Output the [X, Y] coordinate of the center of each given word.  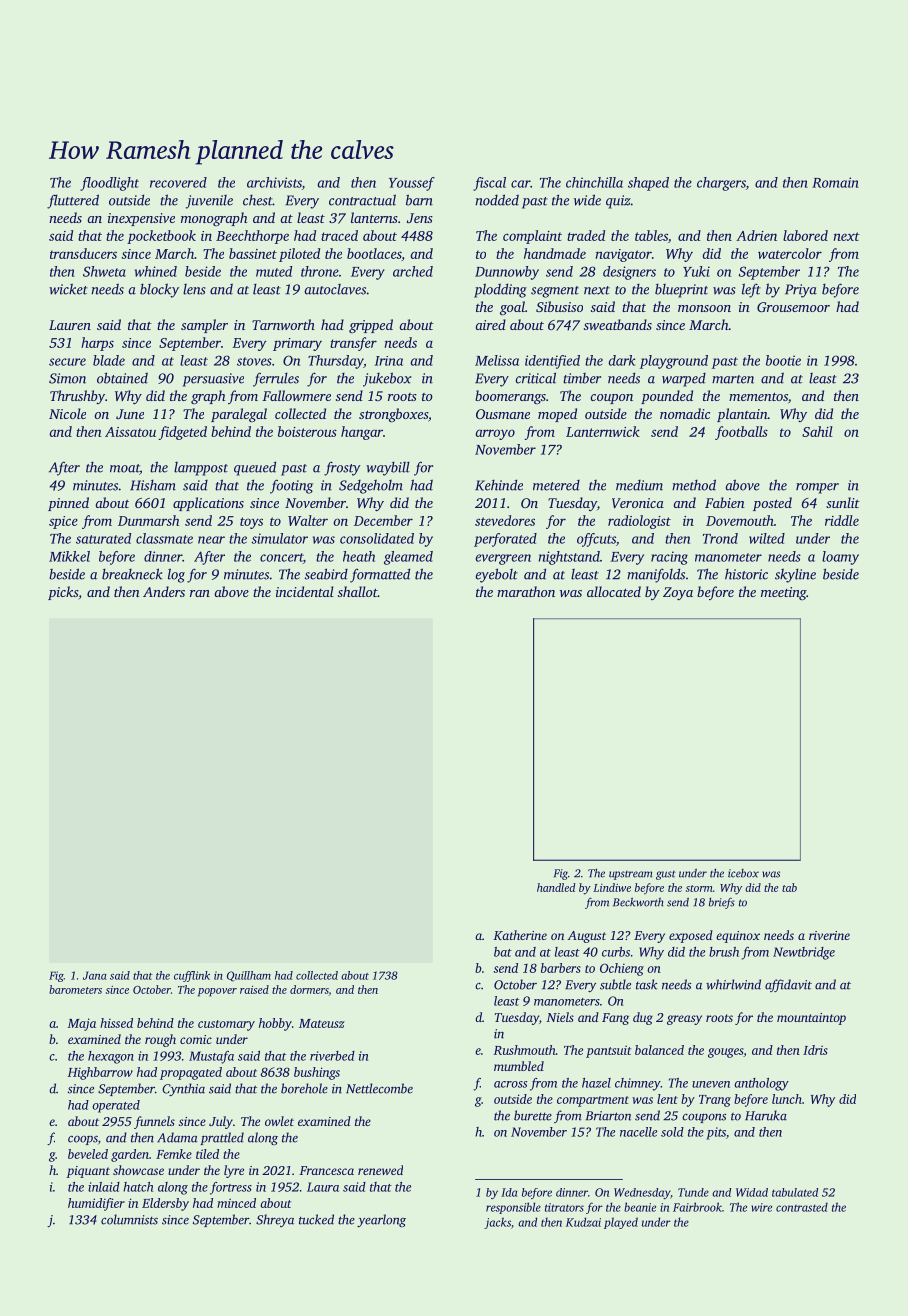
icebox [743, 873]
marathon [526, 591]
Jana [95, 975]
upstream [630, 875]
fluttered [73, 201]
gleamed [408, 558]
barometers [75, 989]
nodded [497, 200]
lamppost [201, 469]
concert [281, 558]
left [751, 290]
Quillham [249, 976]
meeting [784, 593]
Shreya [275, 1220]
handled [556, 887]
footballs [741, 433]
